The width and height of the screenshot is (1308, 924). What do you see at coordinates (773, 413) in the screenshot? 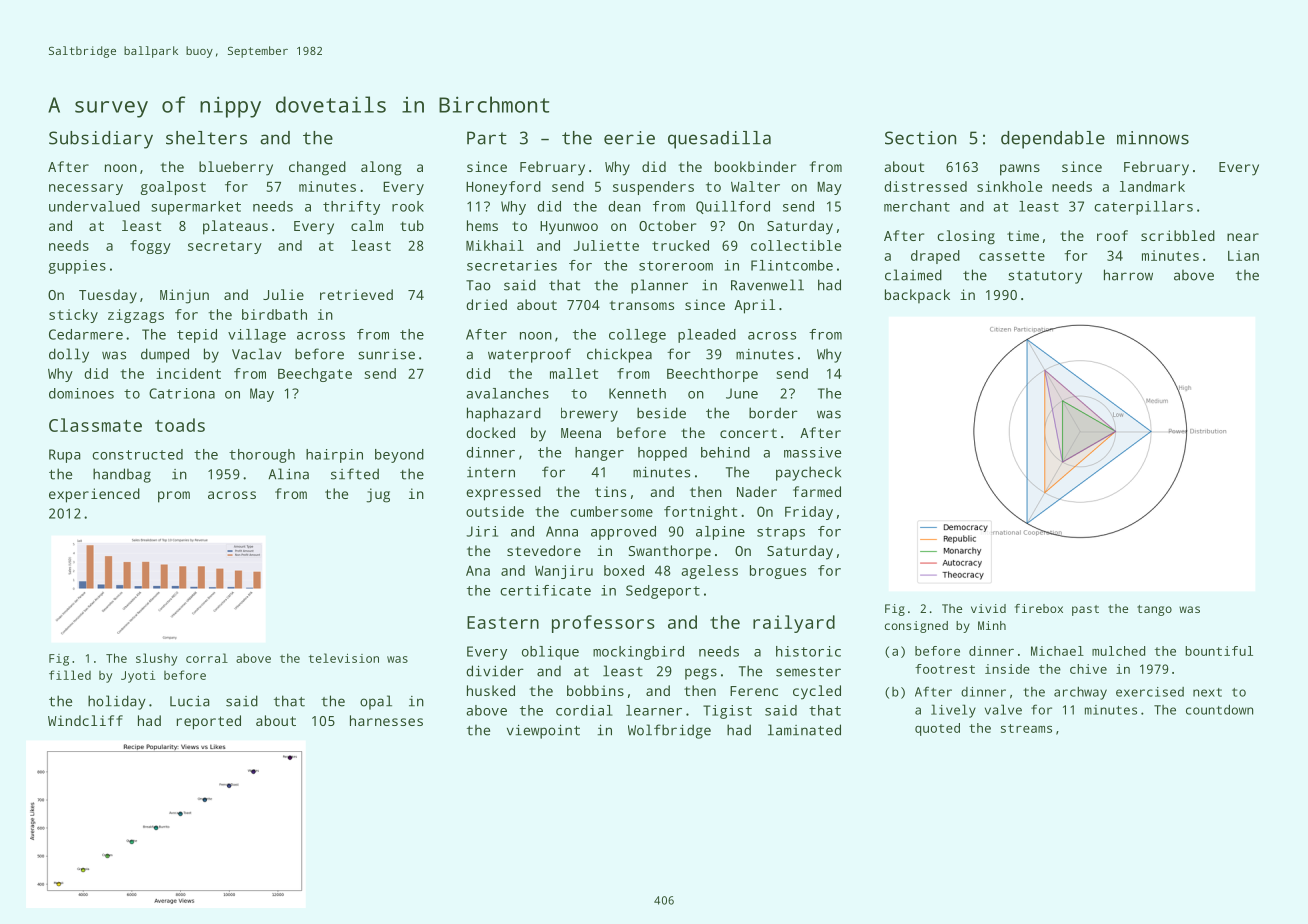
I see `border` at bounding box center [773, 413].
